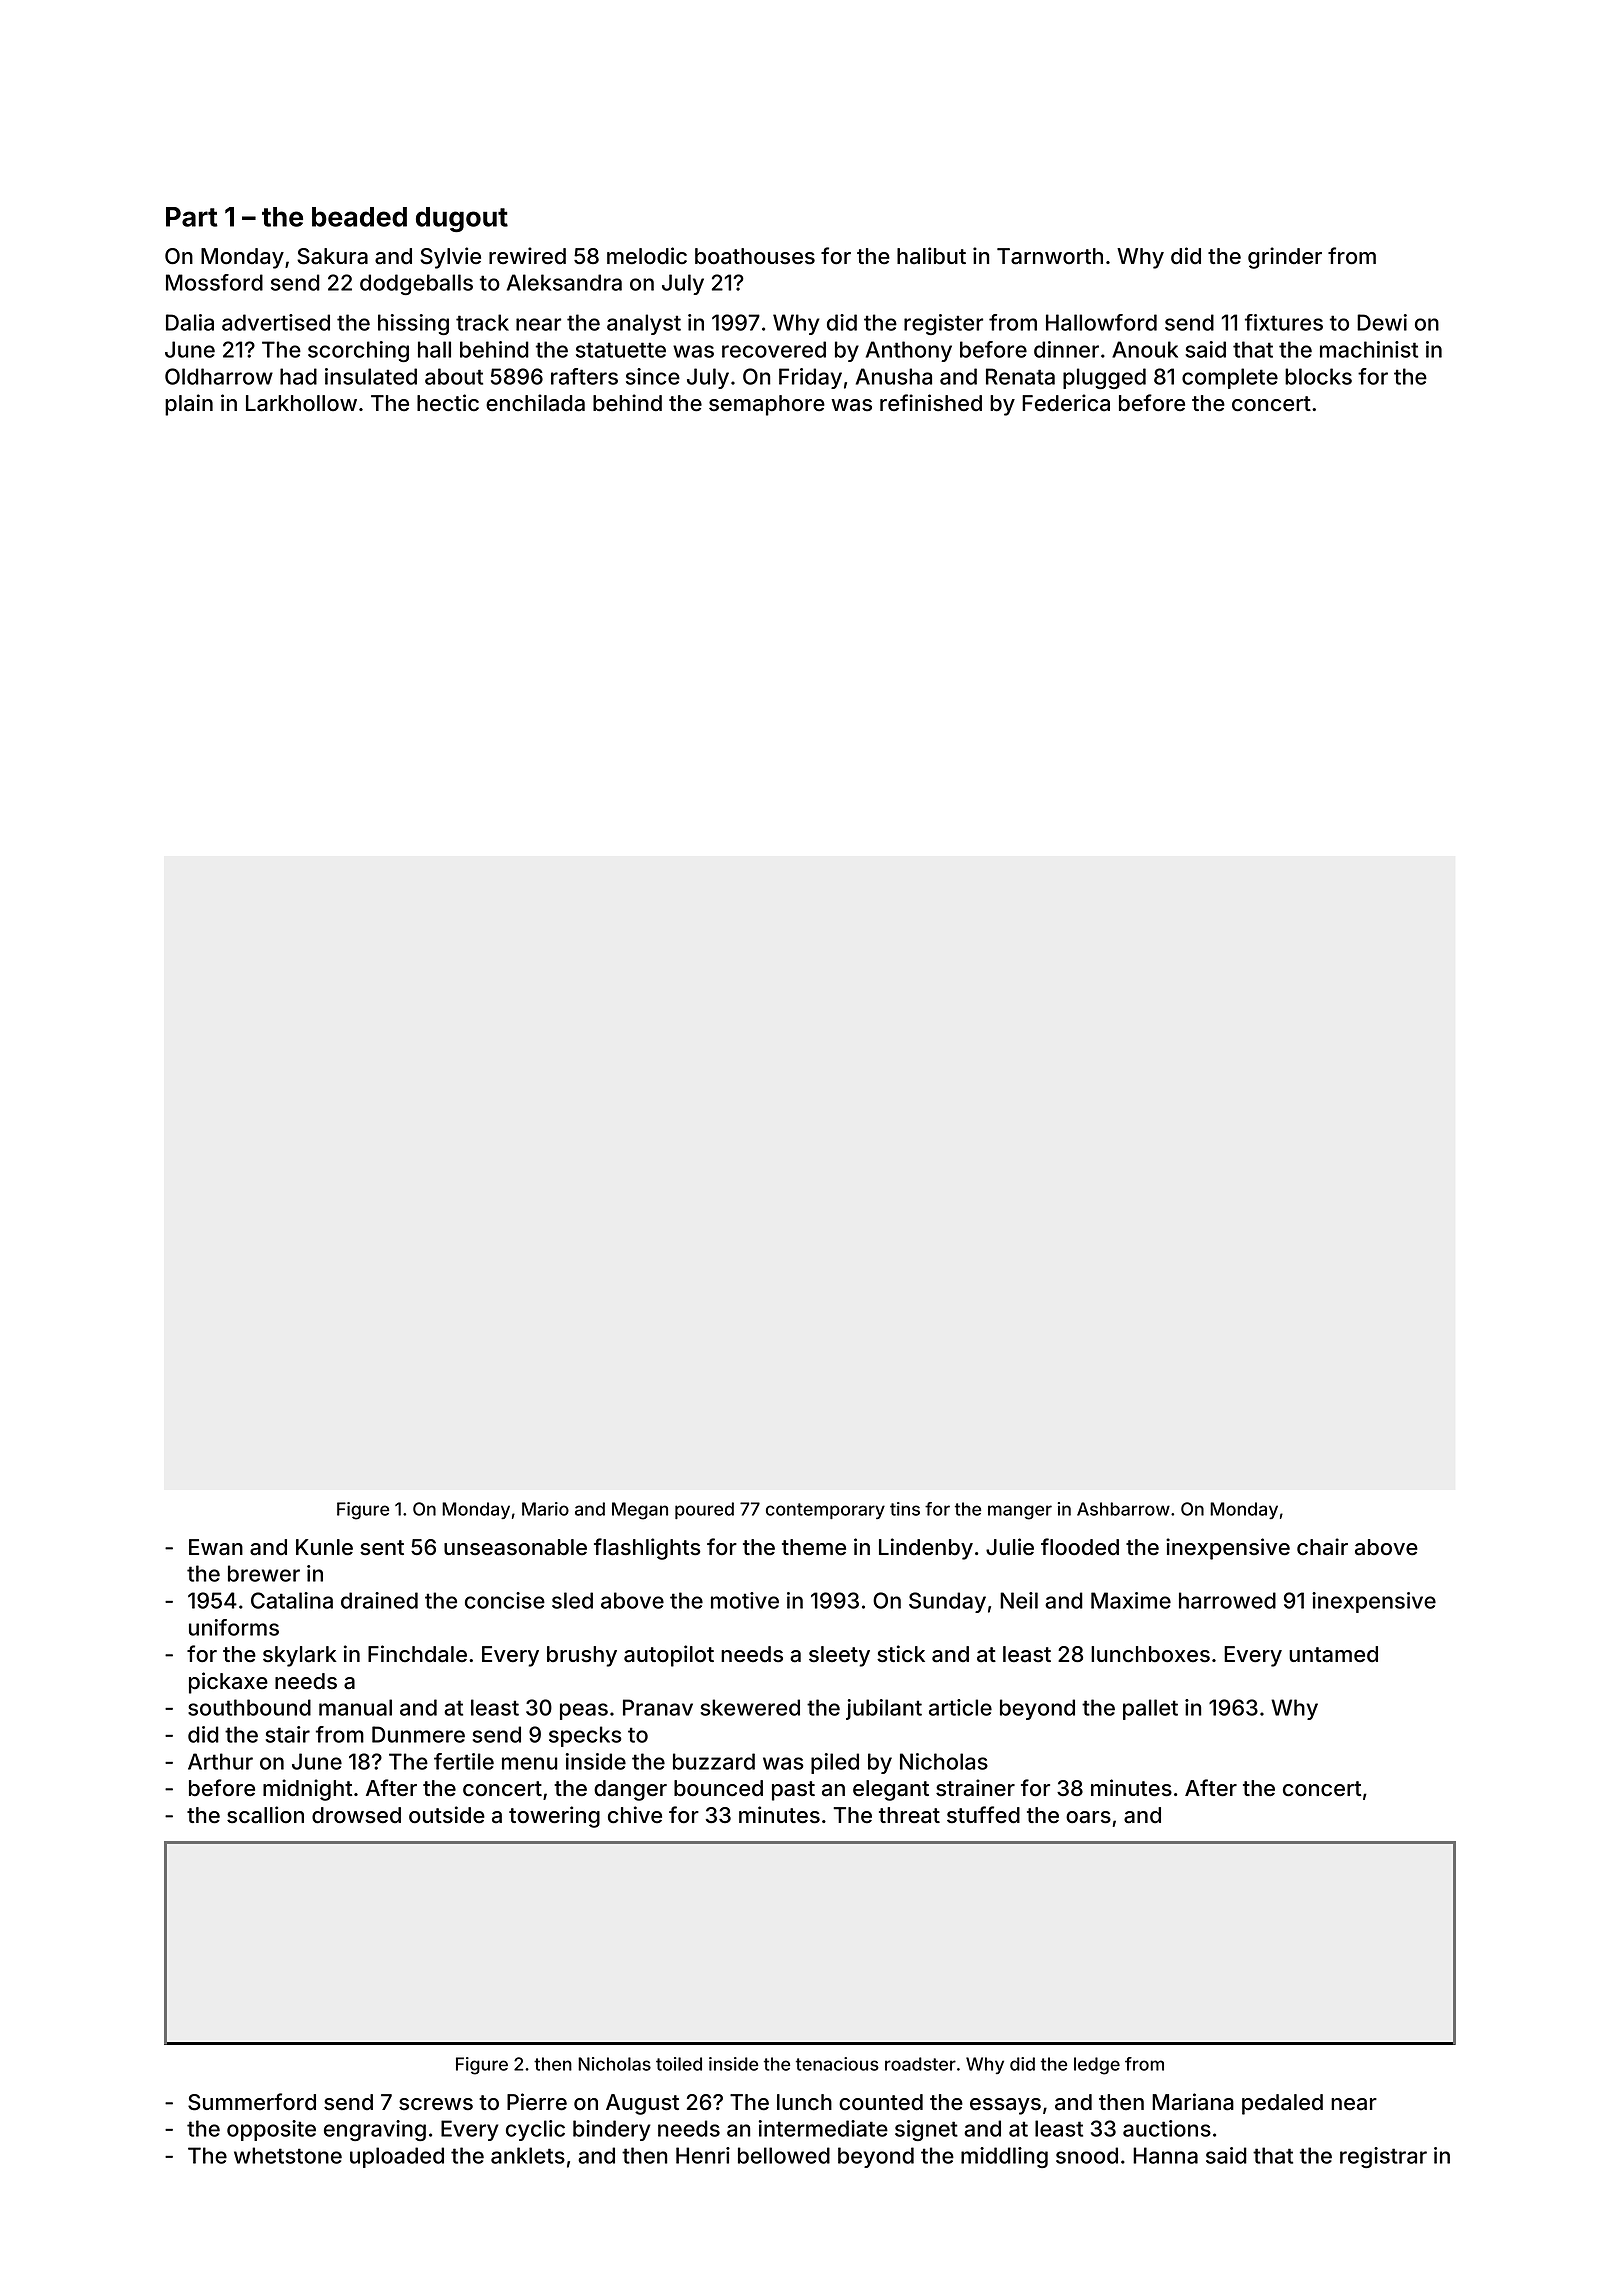 Image resolution: width=1620 pixels, height=2292 pixels. What do you see at coordinates (1282, 2104) in the image?
I see `pedaled` at bounding box center [1282, 2104].
